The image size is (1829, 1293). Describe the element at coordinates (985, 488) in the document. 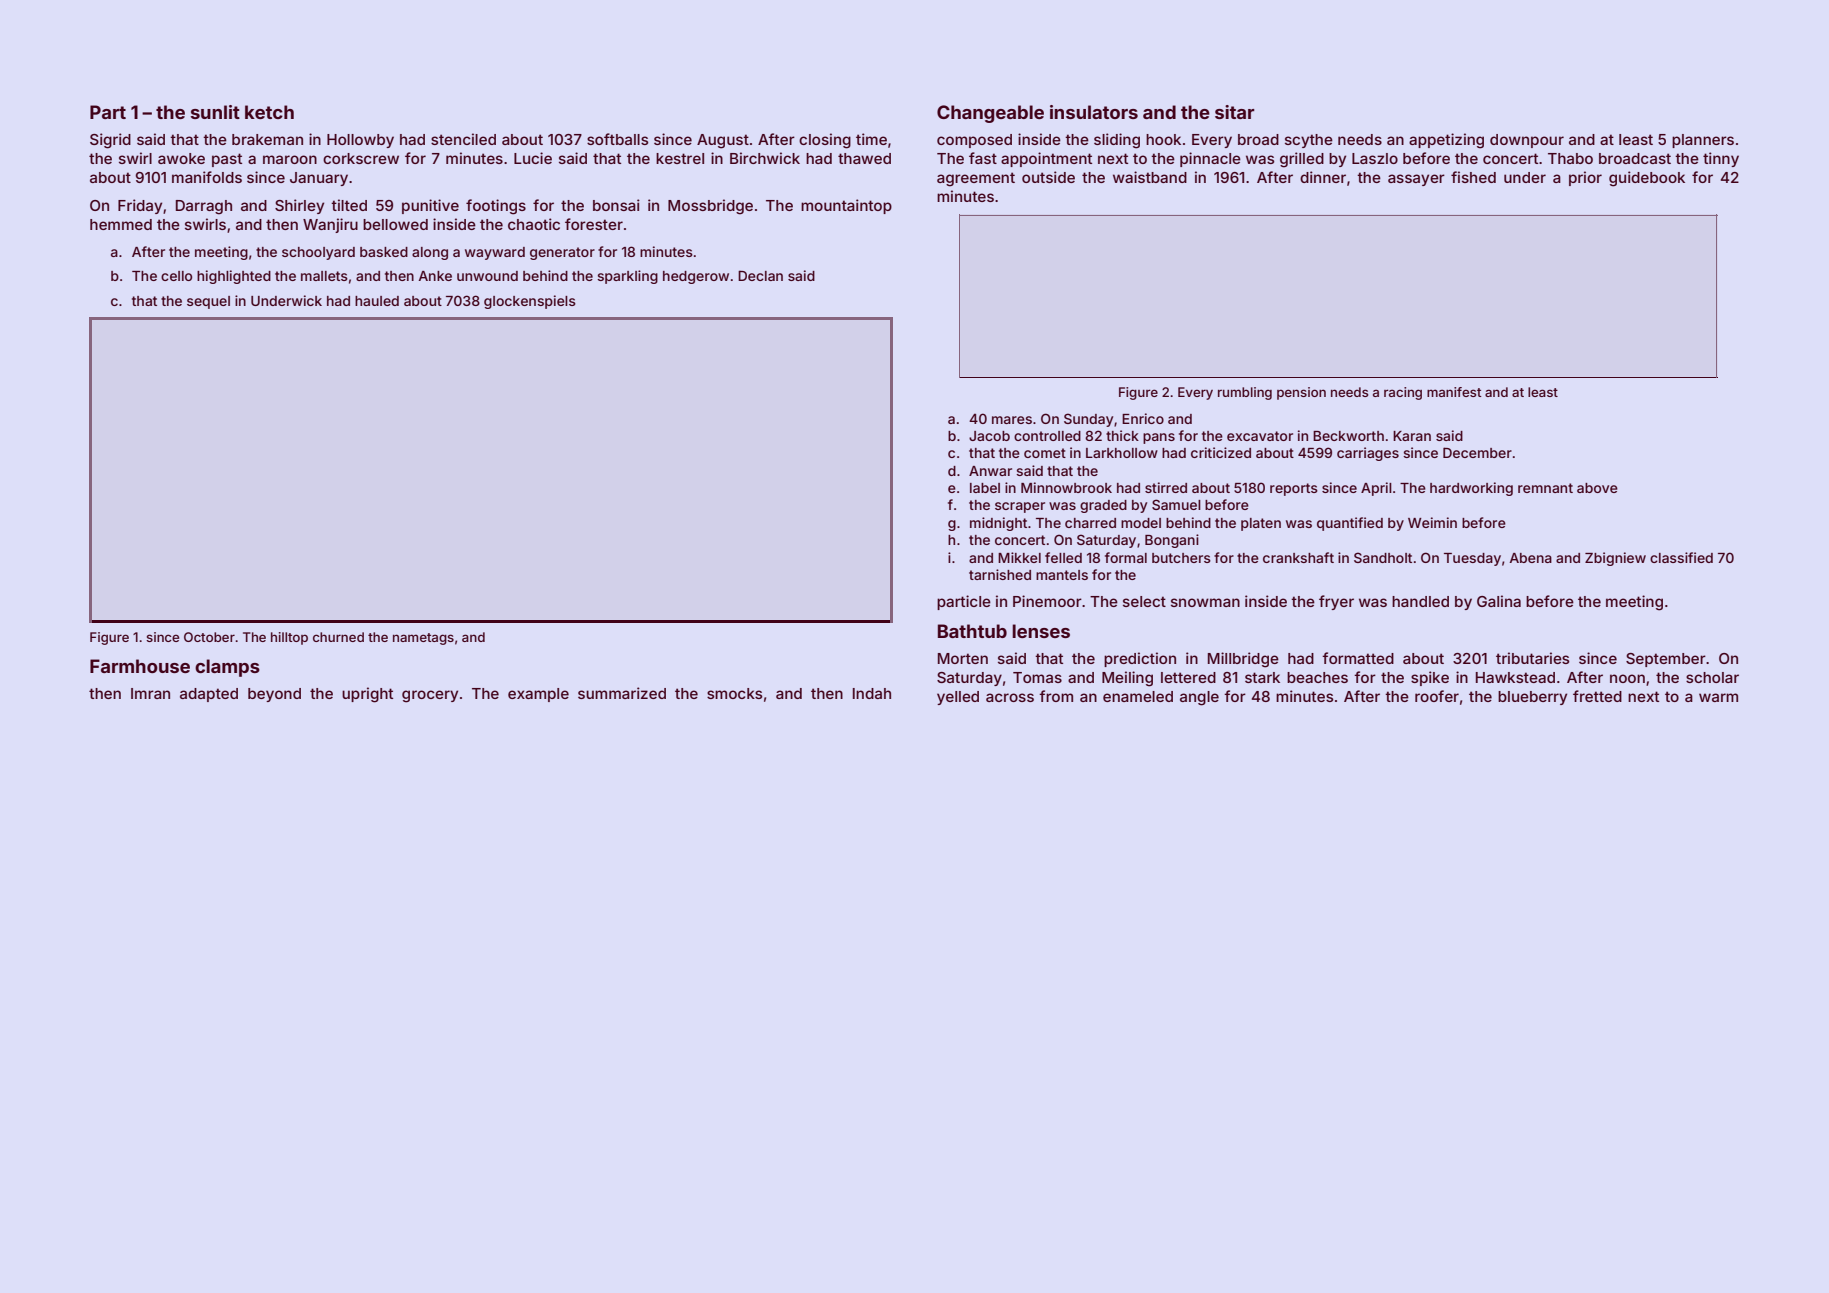

I see `label` at that location.
